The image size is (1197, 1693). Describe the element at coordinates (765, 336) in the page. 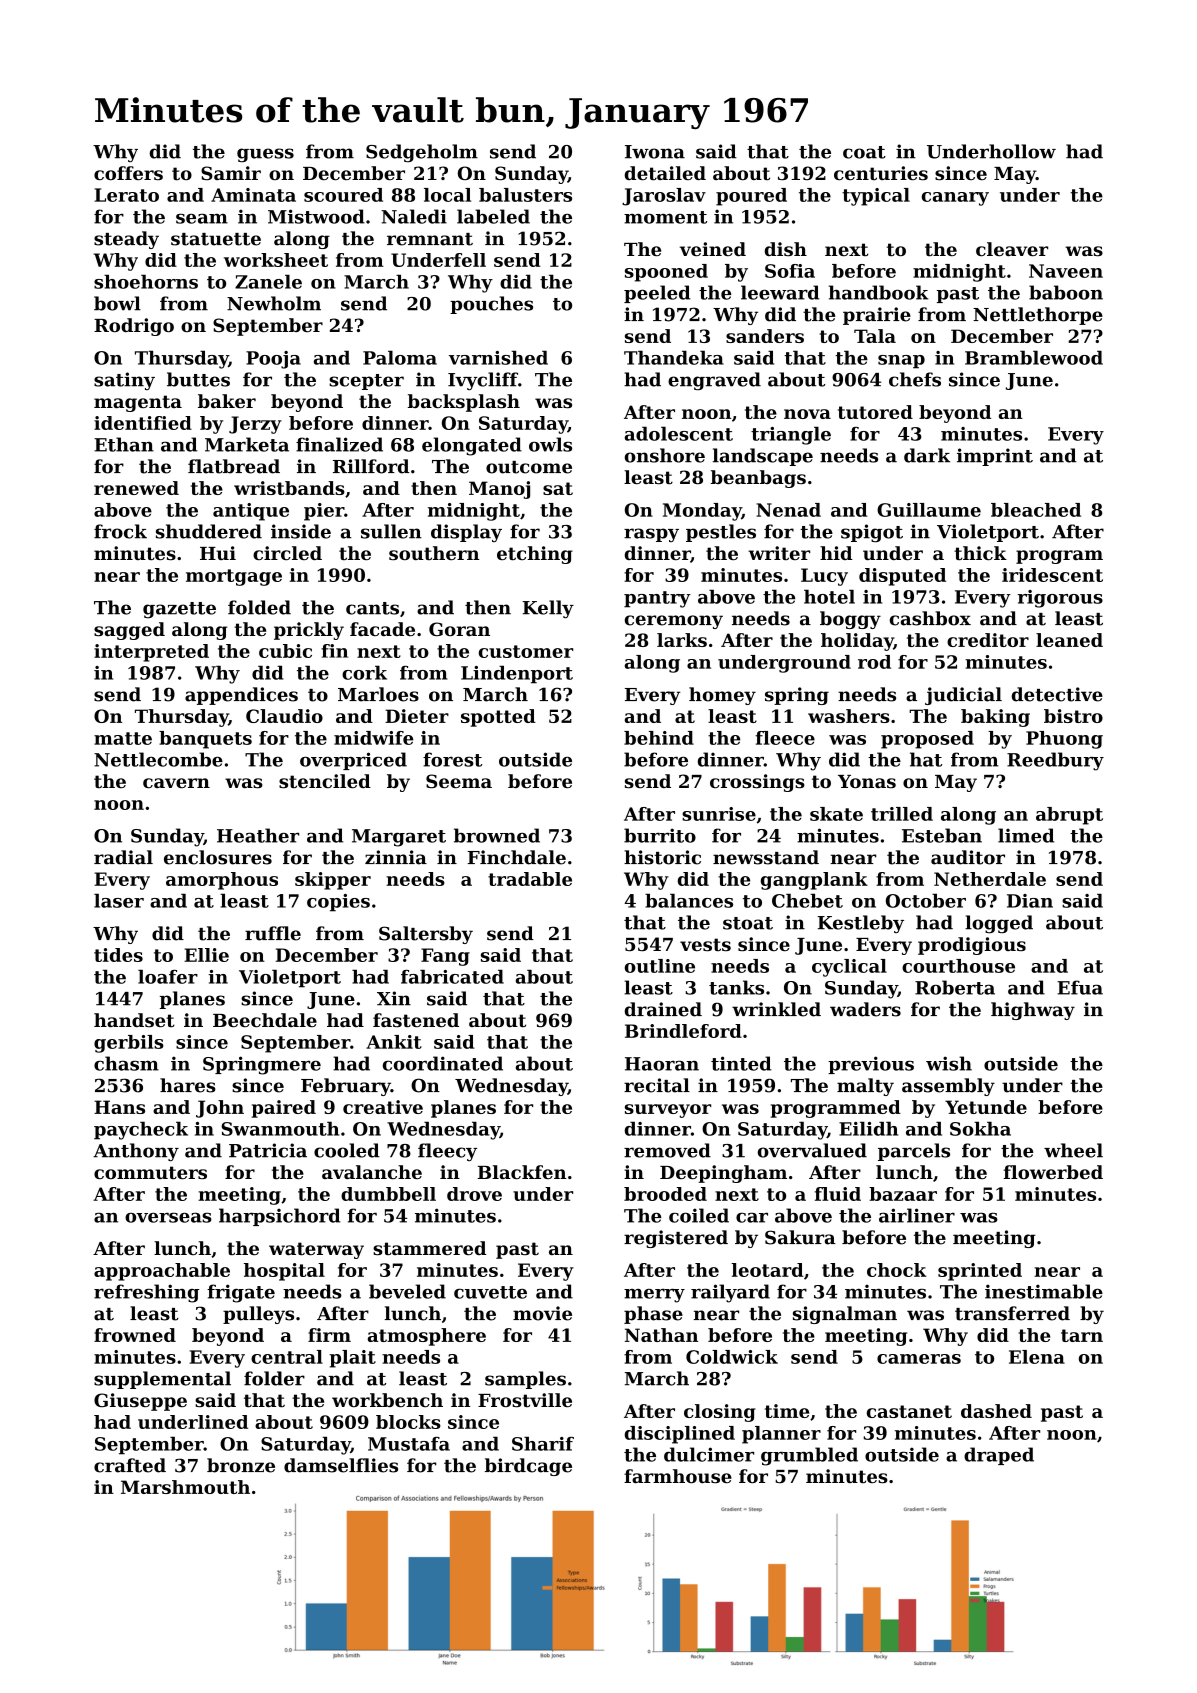

I see `sanders` at that location.
